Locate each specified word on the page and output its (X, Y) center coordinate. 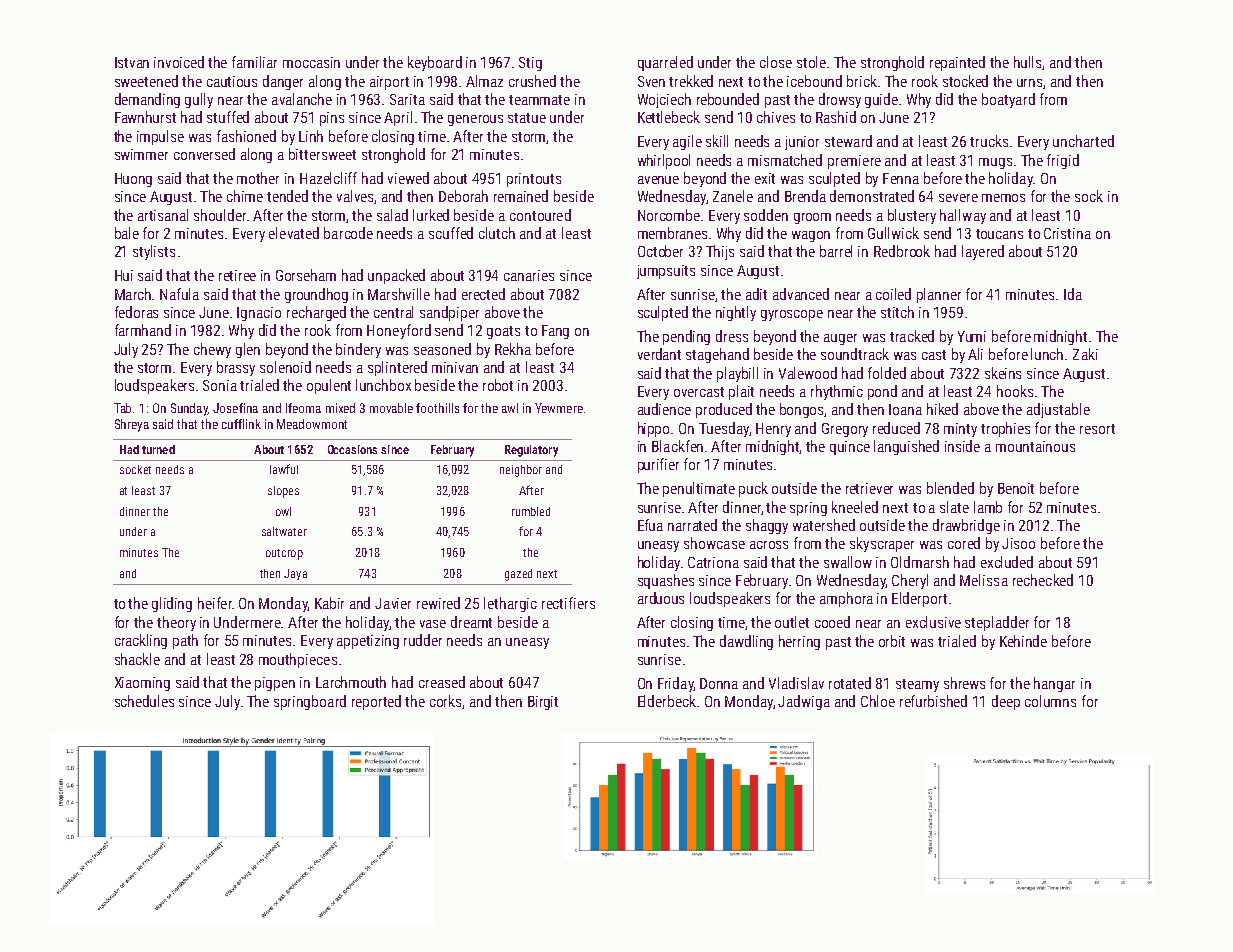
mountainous (1035, 446)
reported (376, 702)
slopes (283, 492)
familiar (254, 62)
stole (811, 62)
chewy (212, 350)
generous (475, 120)
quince (850, 448)
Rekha (513, 349)
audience (664, 409)
